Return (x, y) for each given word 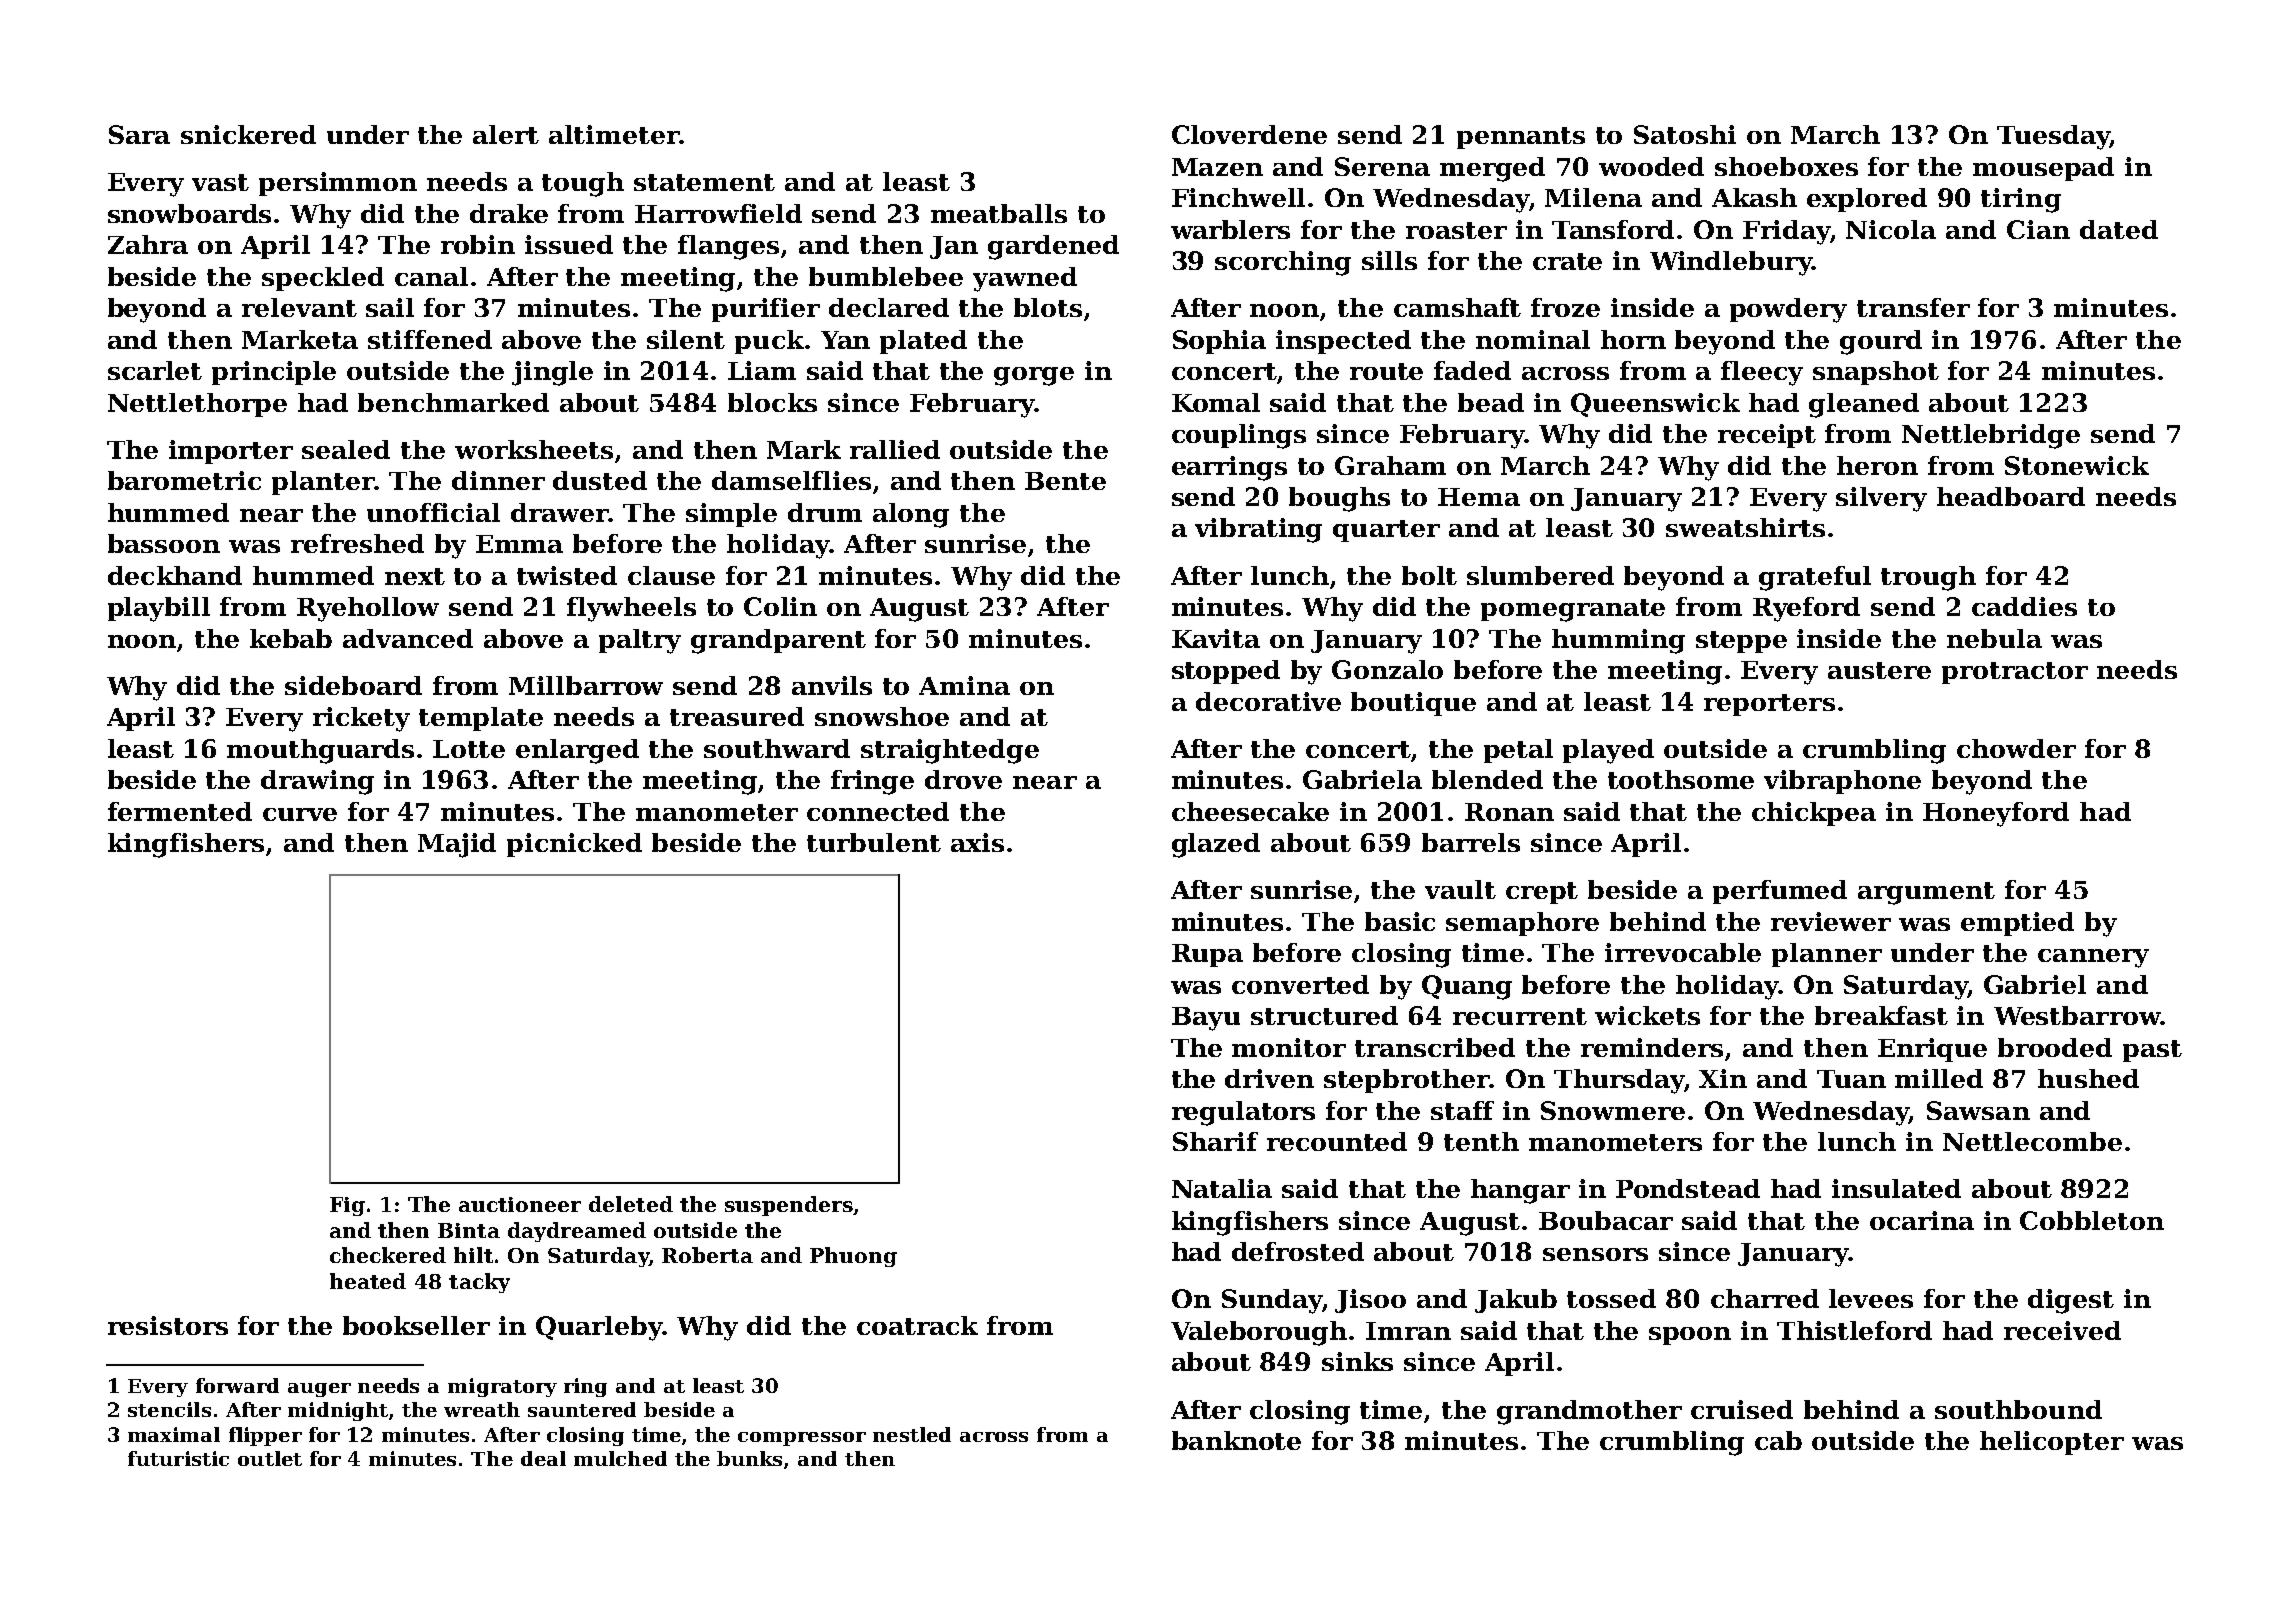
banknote (1236, 1440)
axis (977, 842)
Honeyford (1996, 814)
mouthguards (320, 751)
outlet (270, 1458)
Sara (139, 134)
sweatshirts (1745, 527)
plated (923, 342)
